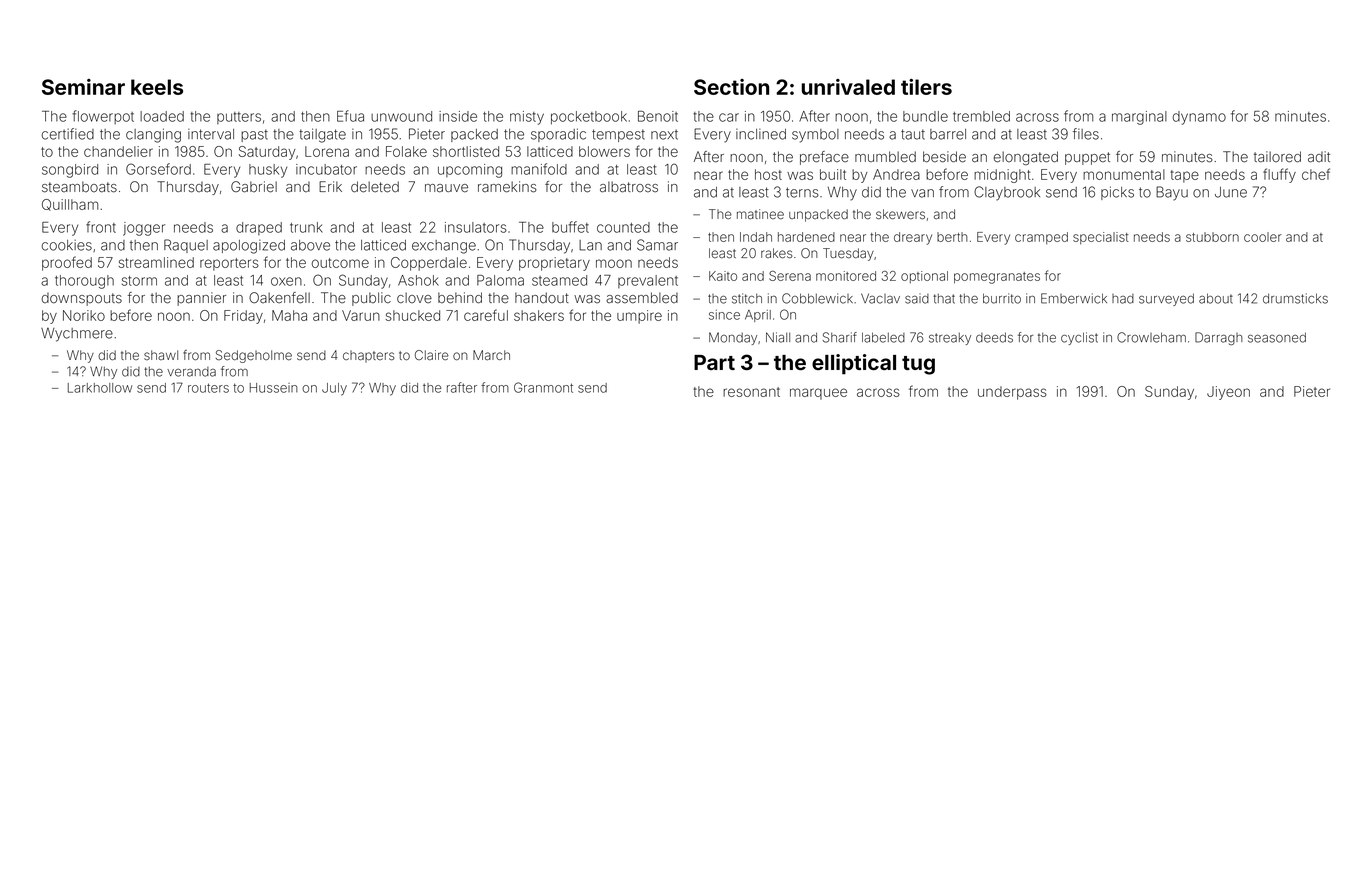 Image resolution: width=1372 pixels, height=887 pixels. What do you see at coordinates (527, 118) in the screenshot?
I see `misty` at bounding box center [527, 118].
